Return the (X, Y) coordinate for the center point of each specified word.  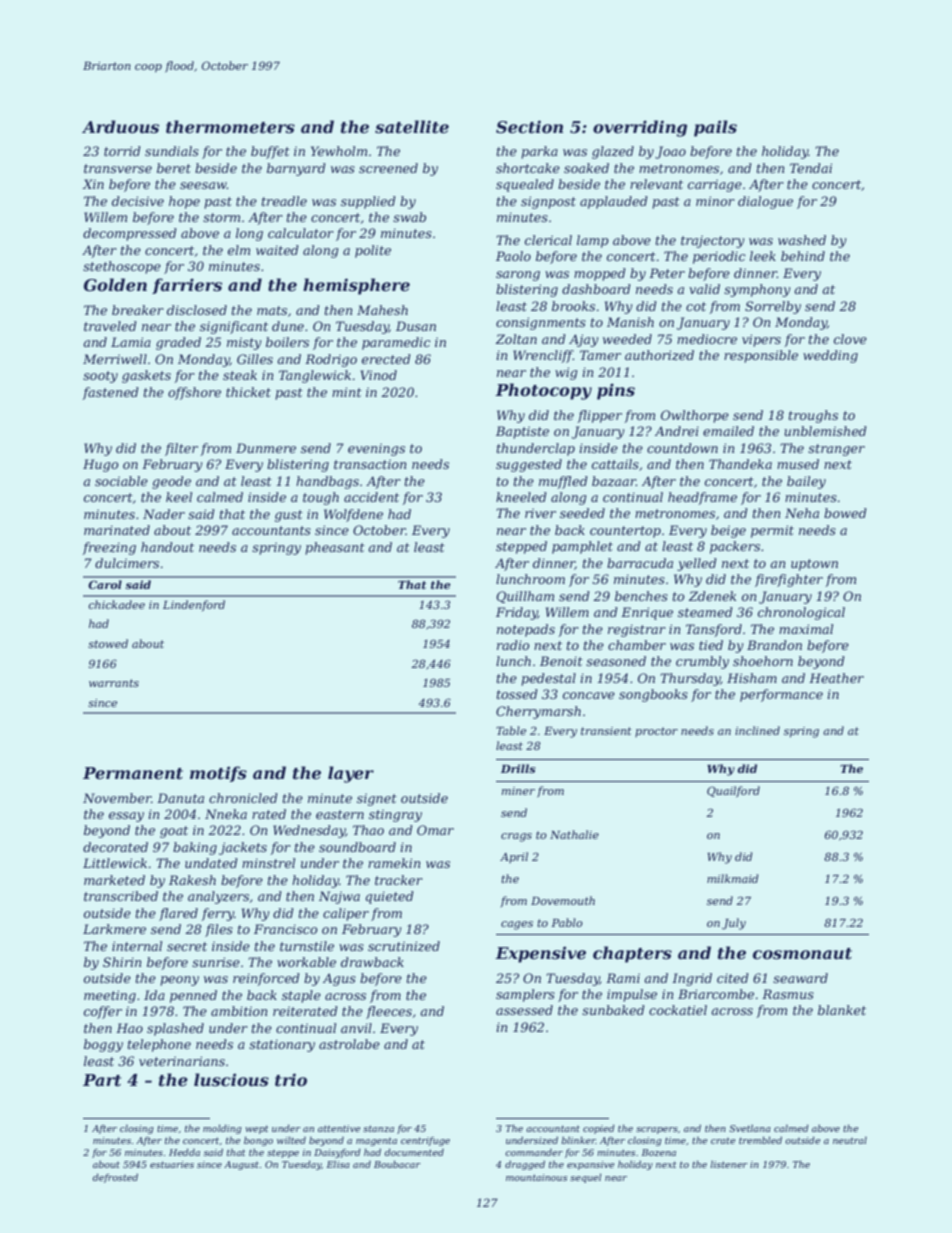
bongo (258, 1141)
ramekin (394, 863)
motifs (218, 774)
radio (513, 645)
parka (539, 152)
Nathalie (574, 834)
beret (174, 168)
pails (715, 128)
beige (728, 531)
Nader (164, 514)
